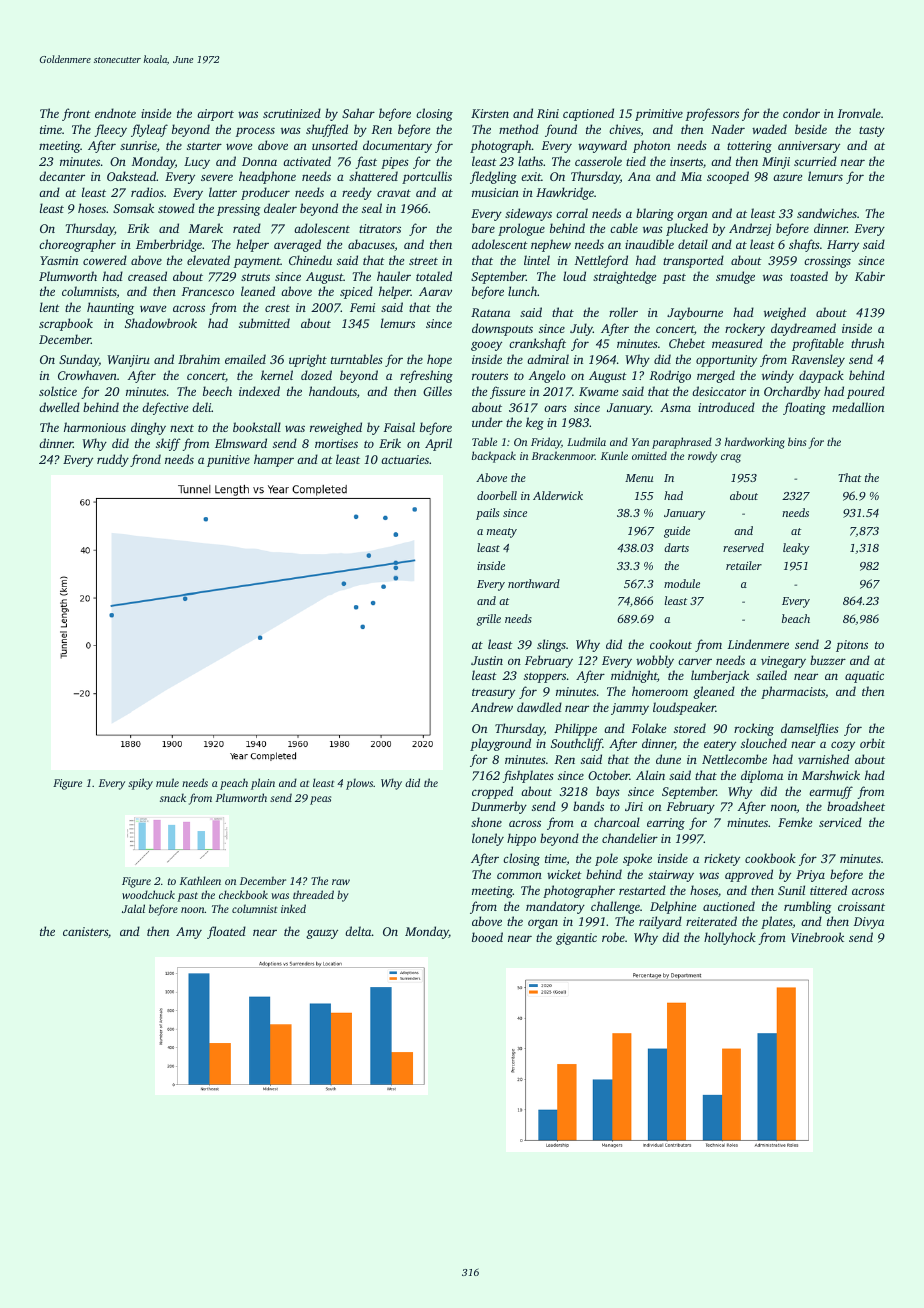 Image resolution: width=924 pixels, height=1308 pixels. Describe the element at coordinates (809, 147) in the screenshot. I see `anniversary` at that location.
